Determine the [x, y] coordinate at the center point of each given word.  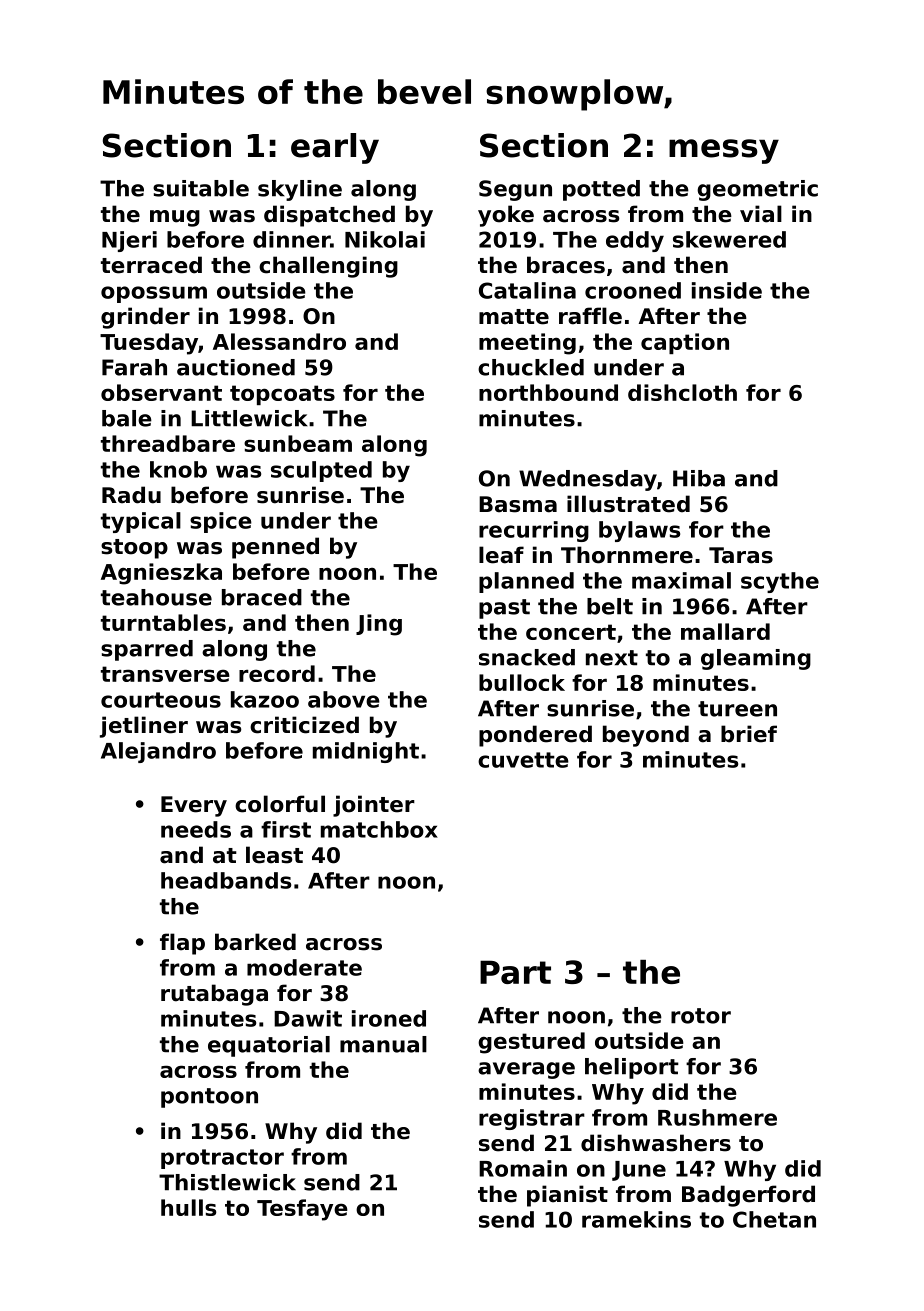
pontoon [209, 1098]
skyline [300, 190]
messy [724, 151]
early [335, 148]
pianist [567, 1196]
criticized [304, 725]
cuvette [523, 760]
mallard [725, 631]
